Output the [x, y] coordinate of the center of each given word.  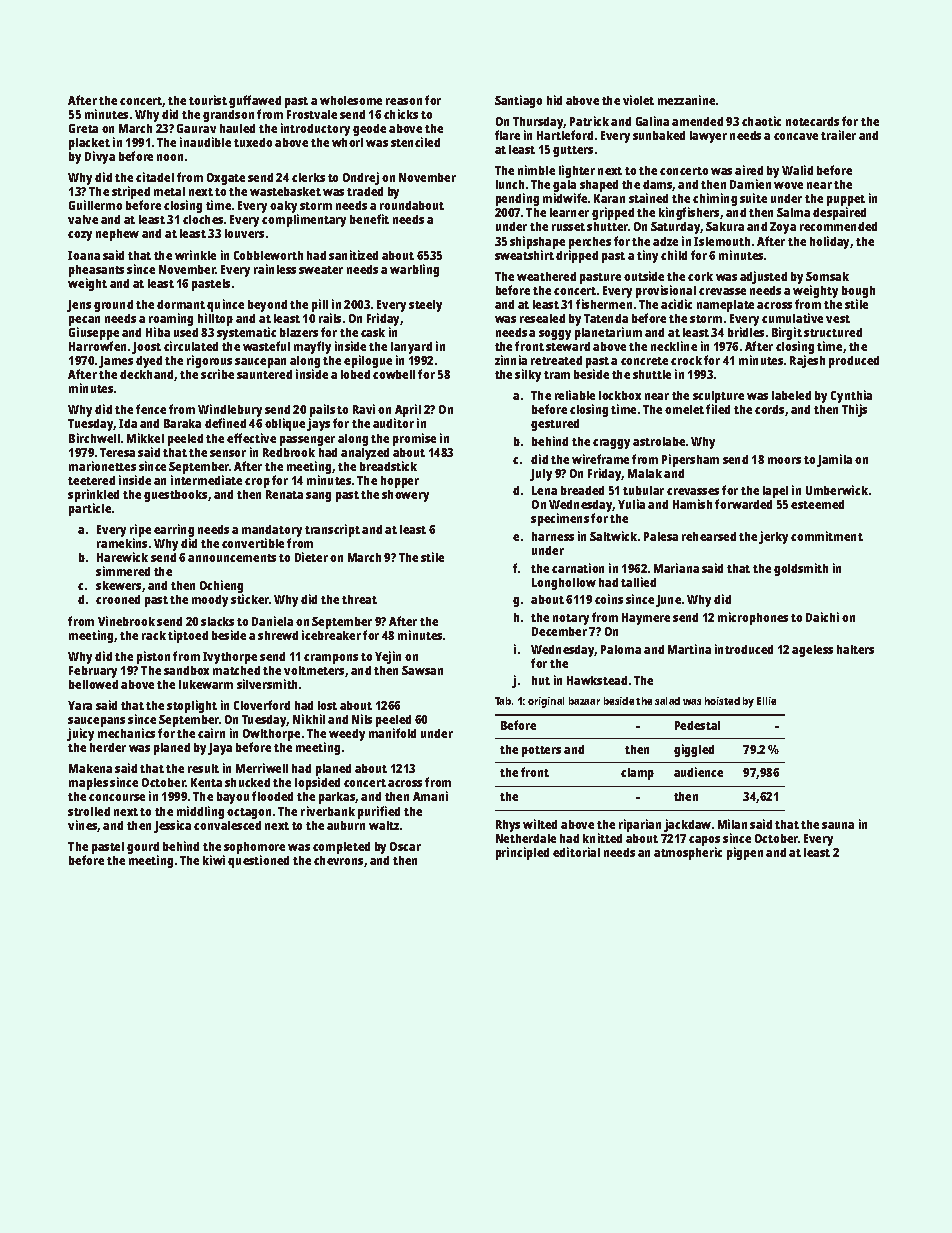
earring [174, 530]
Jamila [834, 460]
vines [83, 826]
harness [553, 536]
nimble [536, 170]
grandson [228, 116]
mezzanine [686, 100]
